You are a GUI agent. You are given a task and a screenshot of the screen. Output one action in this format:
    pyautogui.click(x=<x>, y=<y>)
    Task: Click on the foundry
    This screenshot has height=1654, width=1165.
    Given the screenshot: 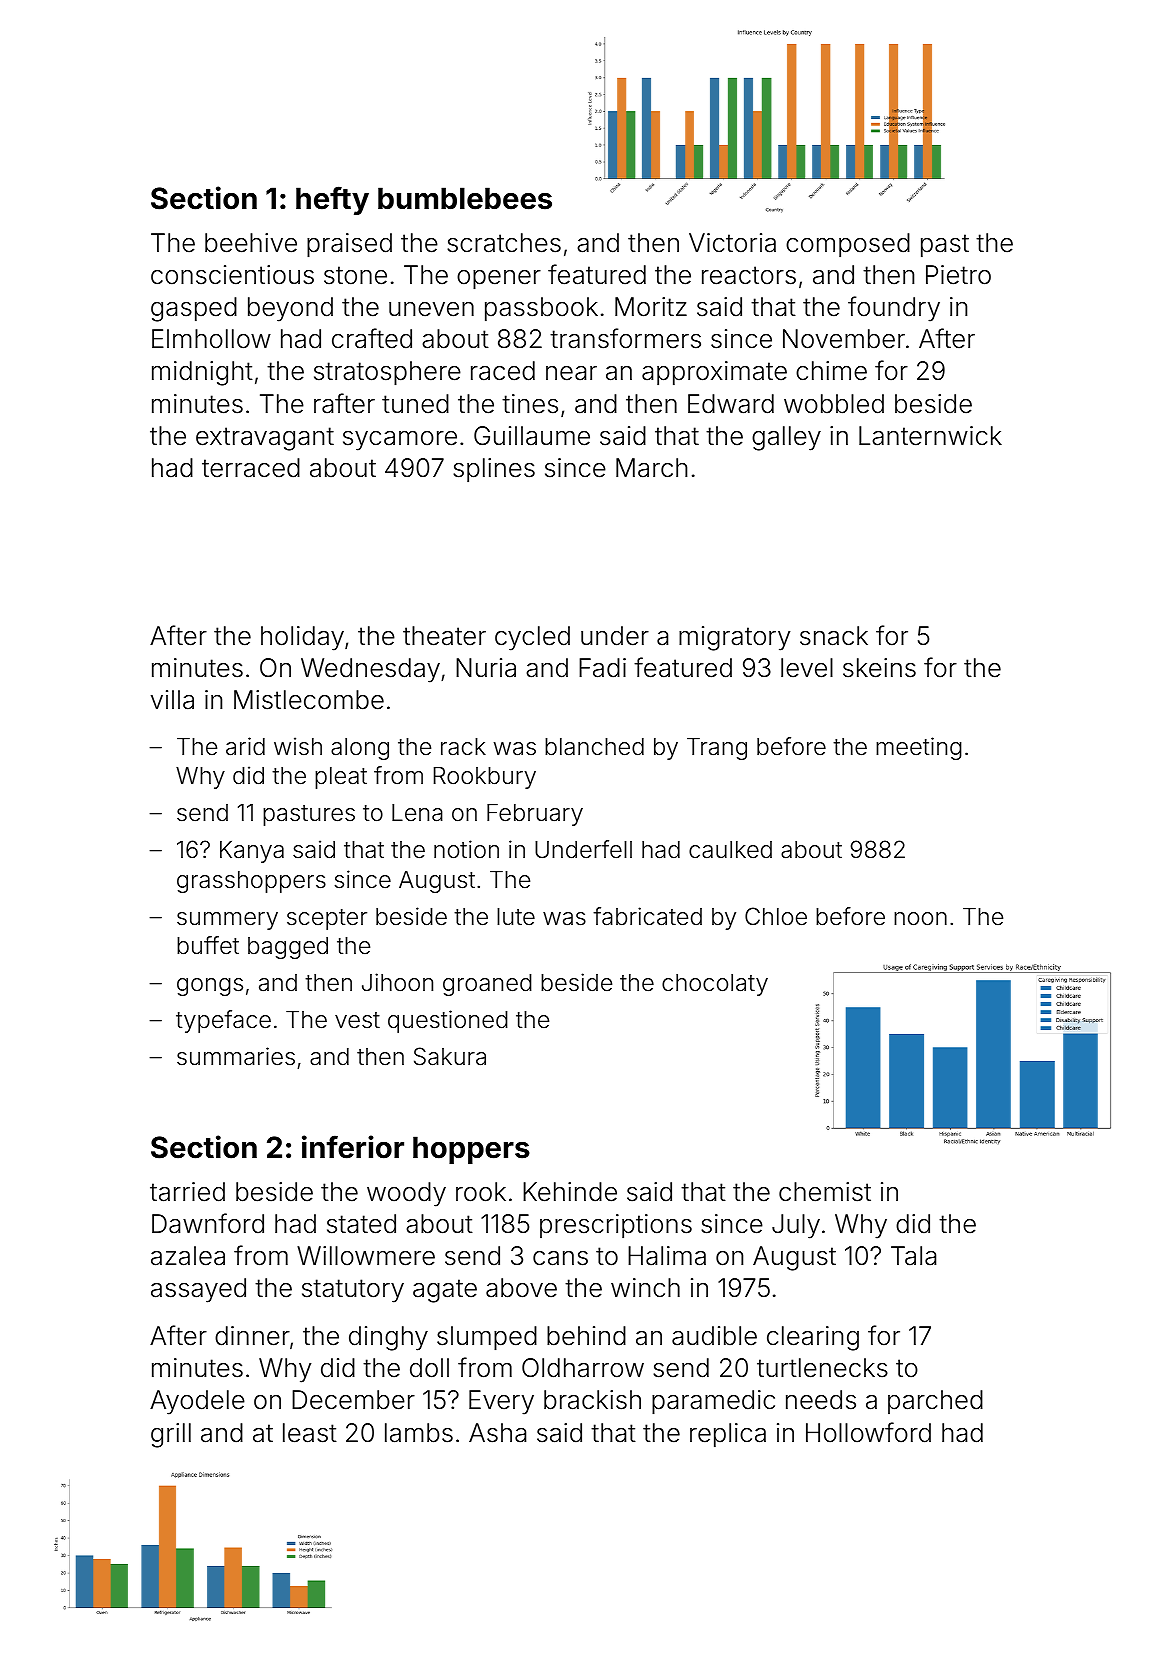 What is the action you would take?
    pyautogui.click(x=894, y=309)
